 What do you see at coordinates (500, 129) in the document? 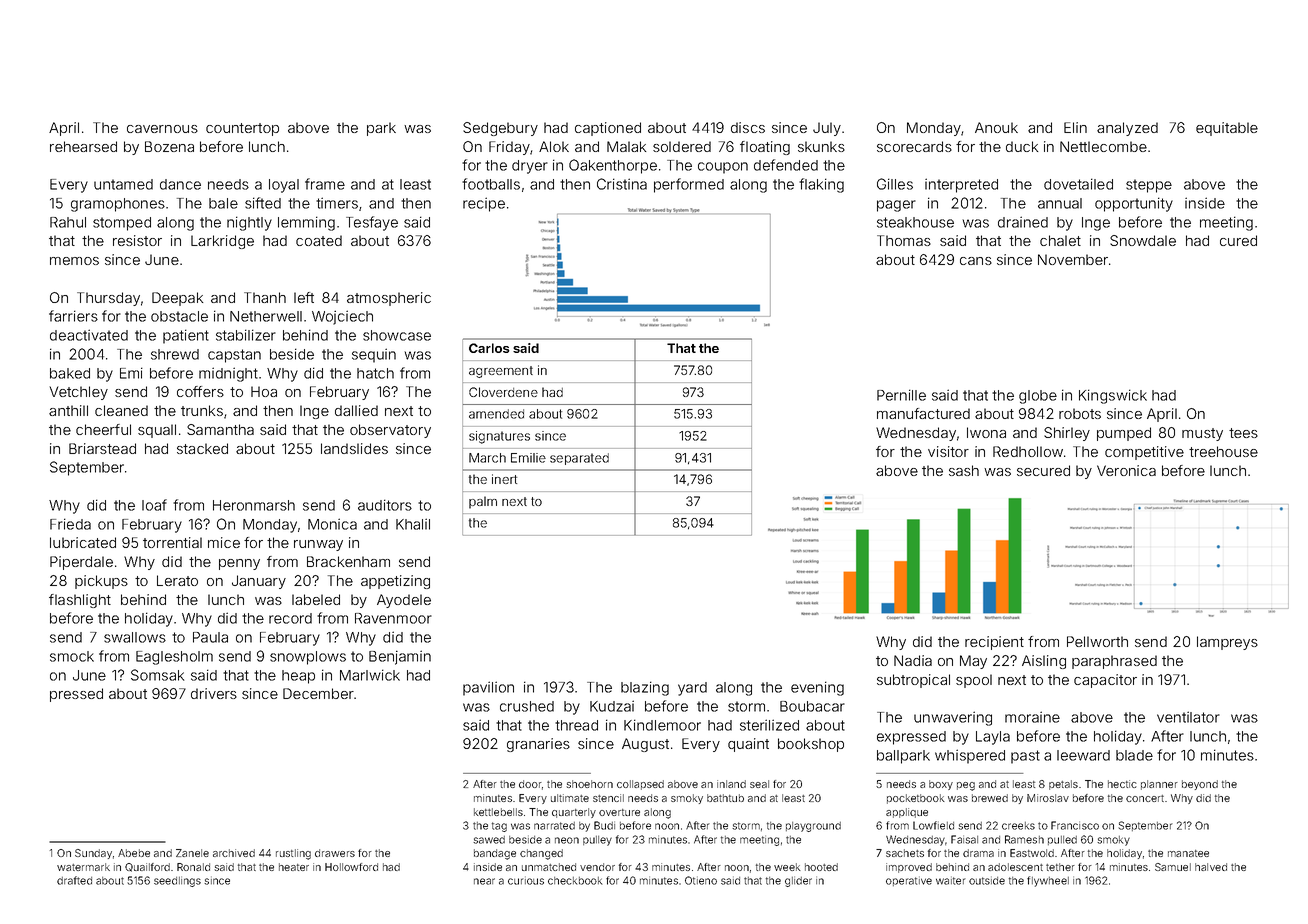
I see `Sedgebury` at bounding box center [500, 129].
